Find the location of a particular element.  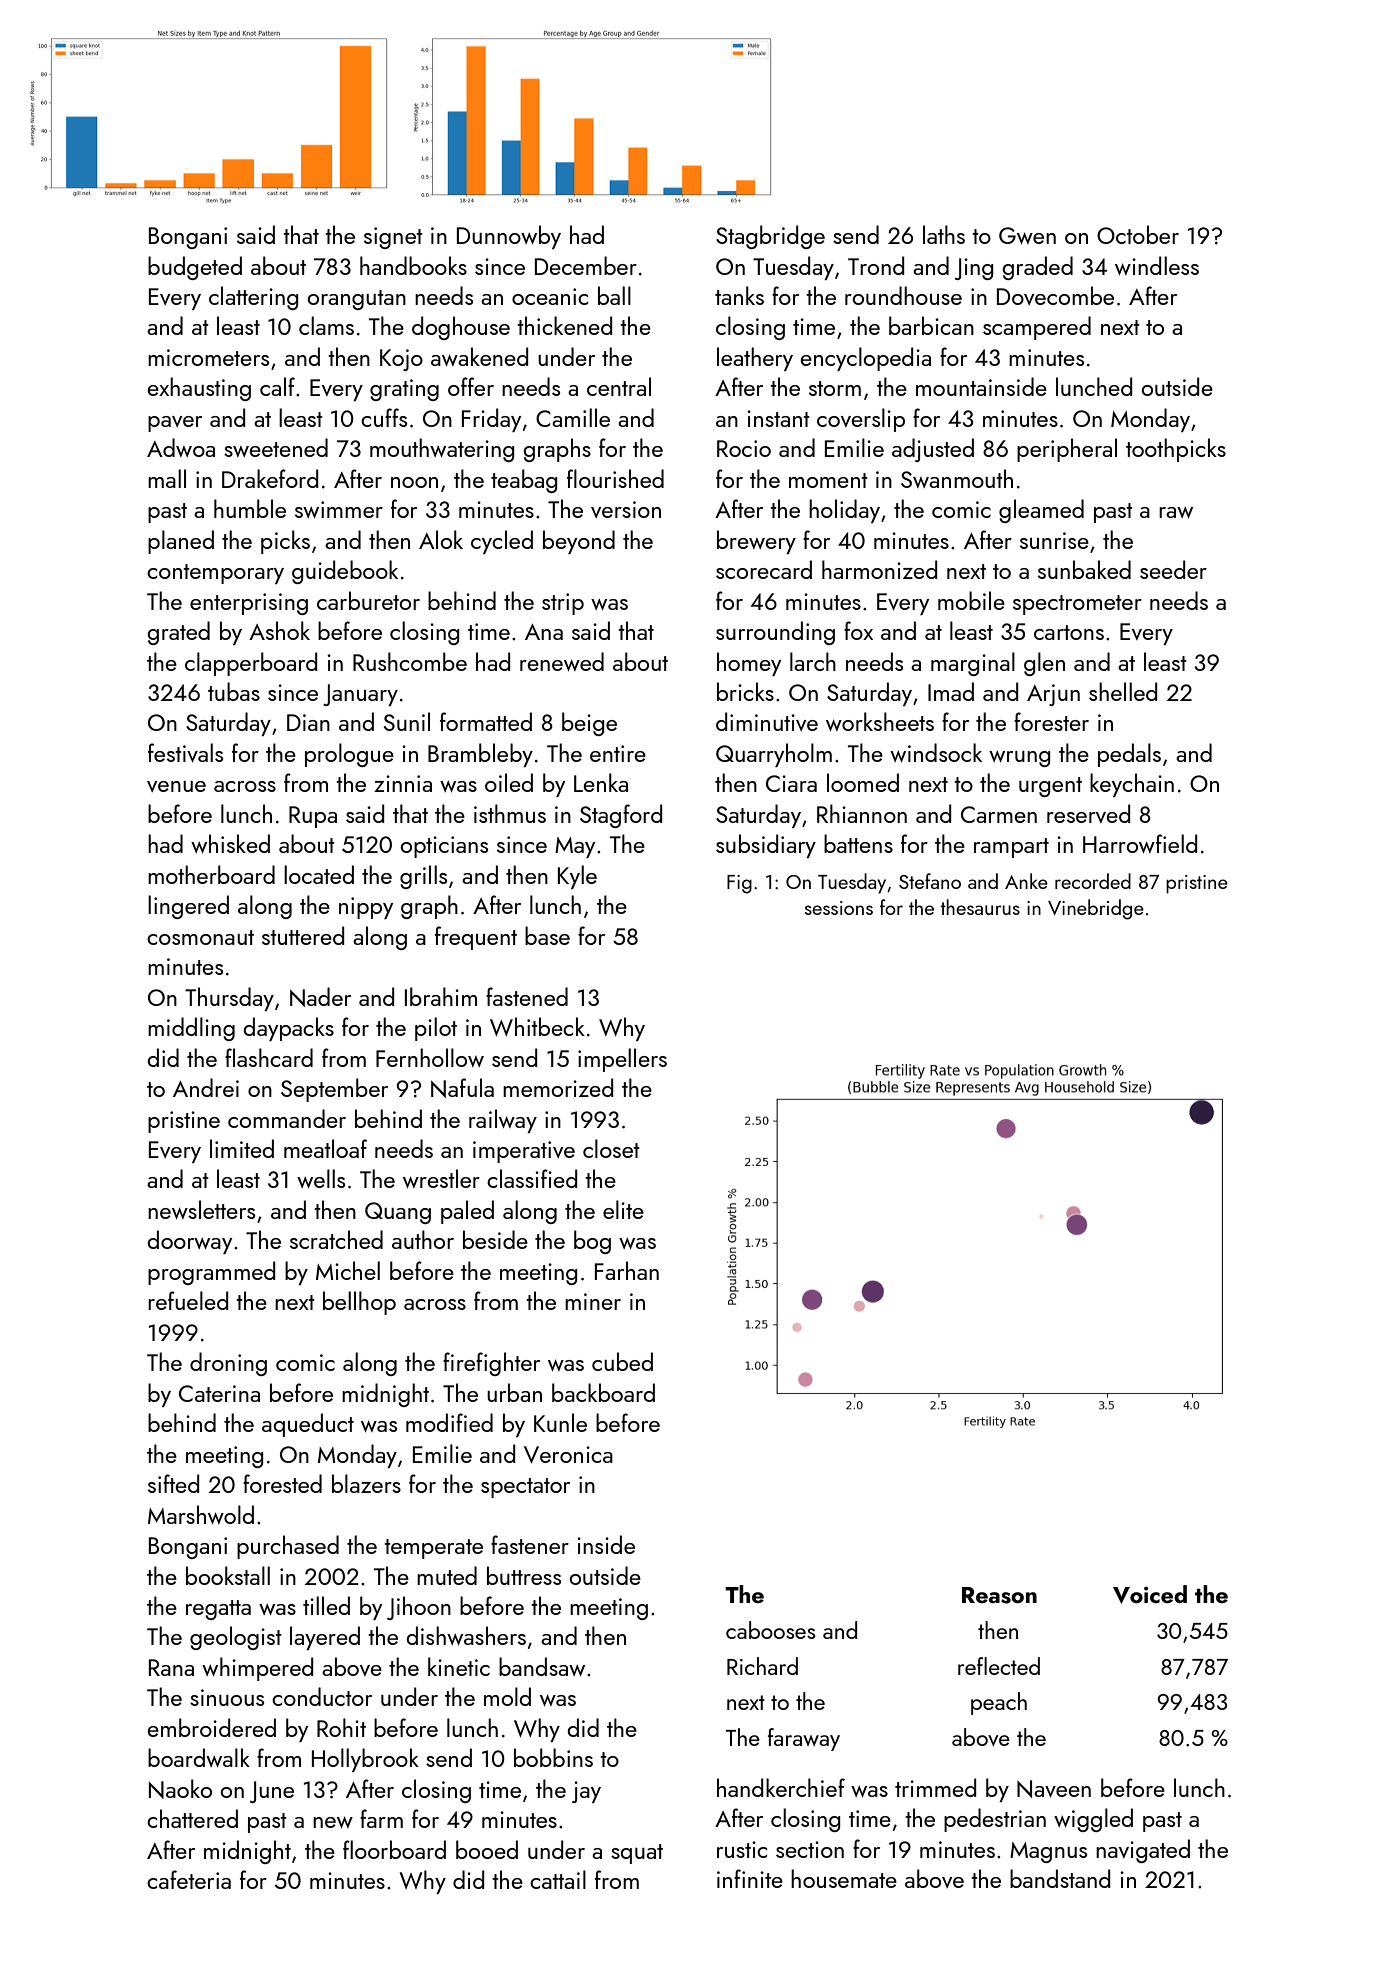

Dunnowby is located at coordinates (509, 237).
